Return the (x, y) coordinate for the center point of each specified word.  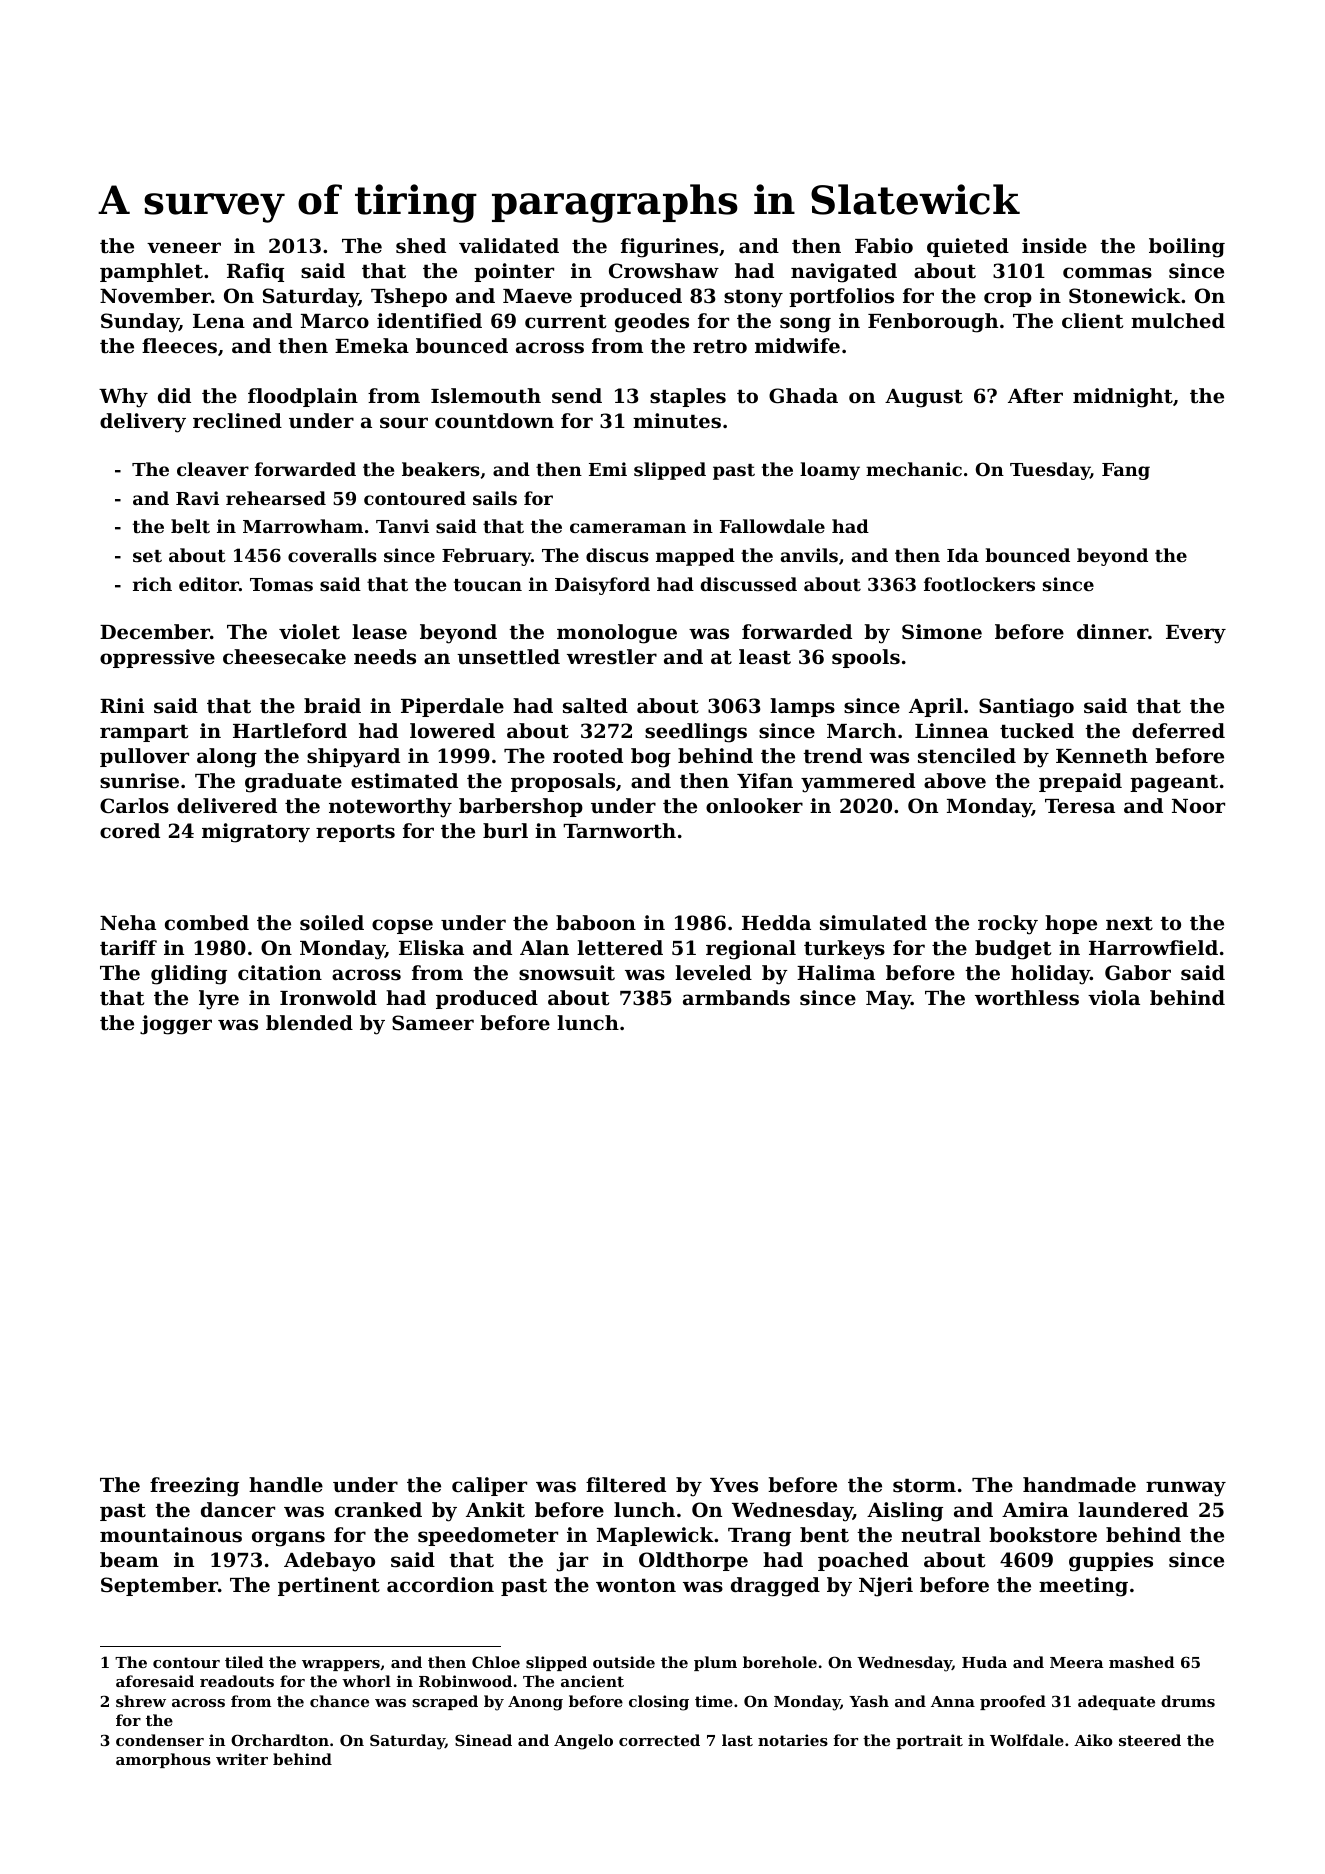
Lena (219, 321)
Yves (734, 1485)
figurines (669, 248)
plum (715, 1663)
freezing (194, 1487)
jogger (176, 1025)
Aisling (905, 1512)
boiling (1187, 248)
